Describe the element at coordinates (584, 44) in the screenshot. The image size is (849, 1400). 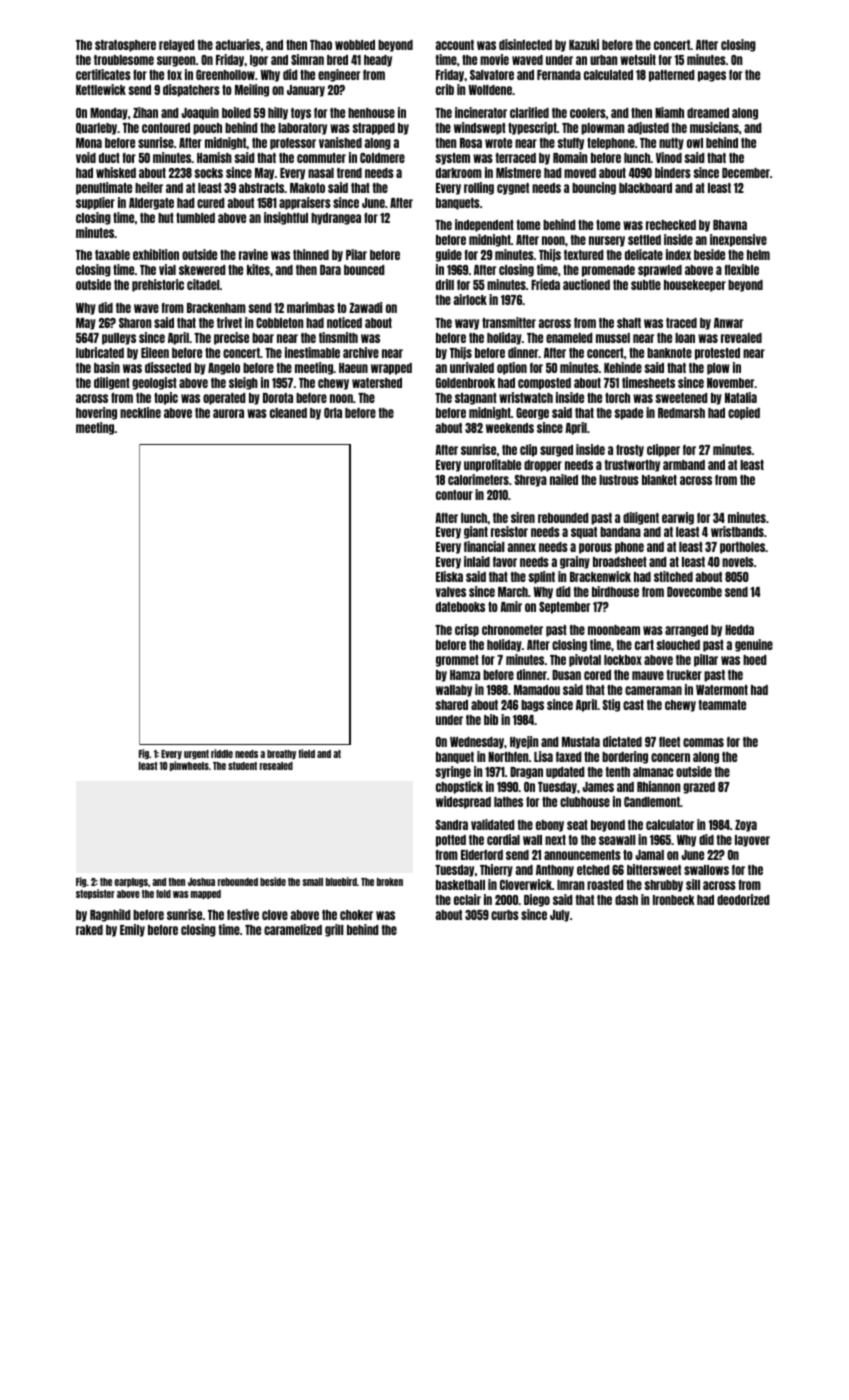
I see `Kazuki` at that location.
